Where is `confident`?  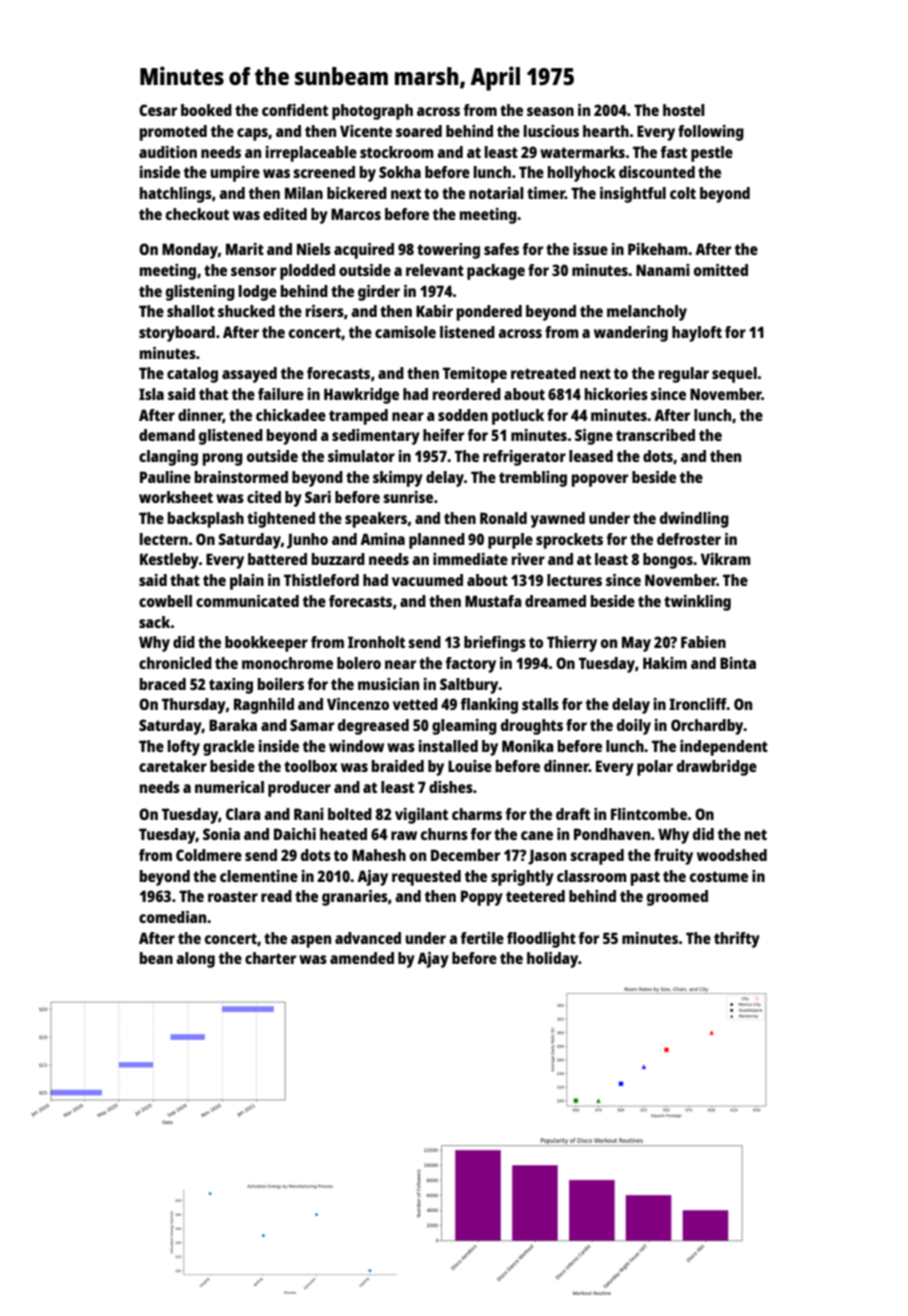 confident is located at coordinates (295, 110).
